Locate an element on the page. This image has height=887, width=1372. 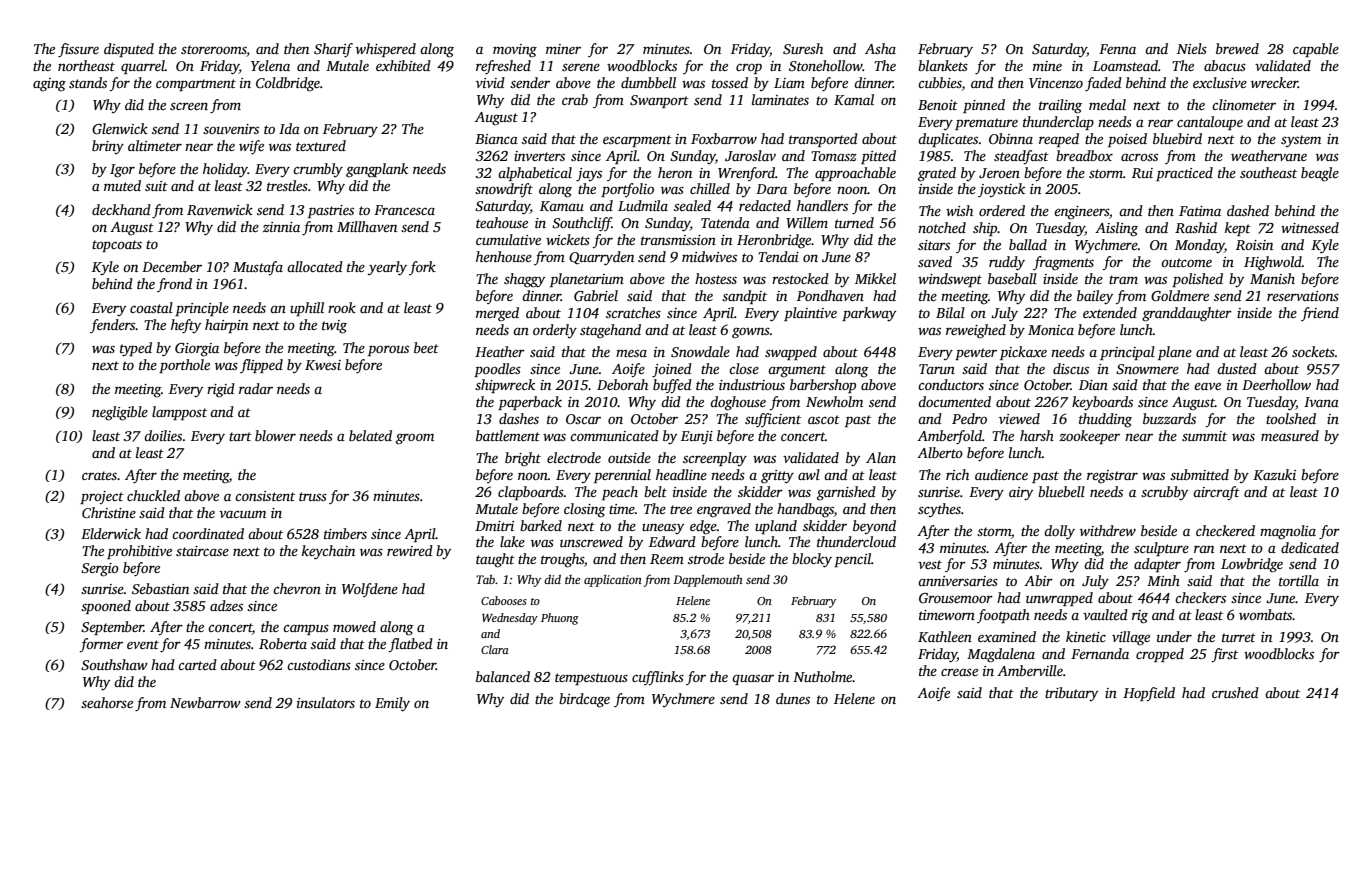
ascot is located at coordinates (824, 419).
